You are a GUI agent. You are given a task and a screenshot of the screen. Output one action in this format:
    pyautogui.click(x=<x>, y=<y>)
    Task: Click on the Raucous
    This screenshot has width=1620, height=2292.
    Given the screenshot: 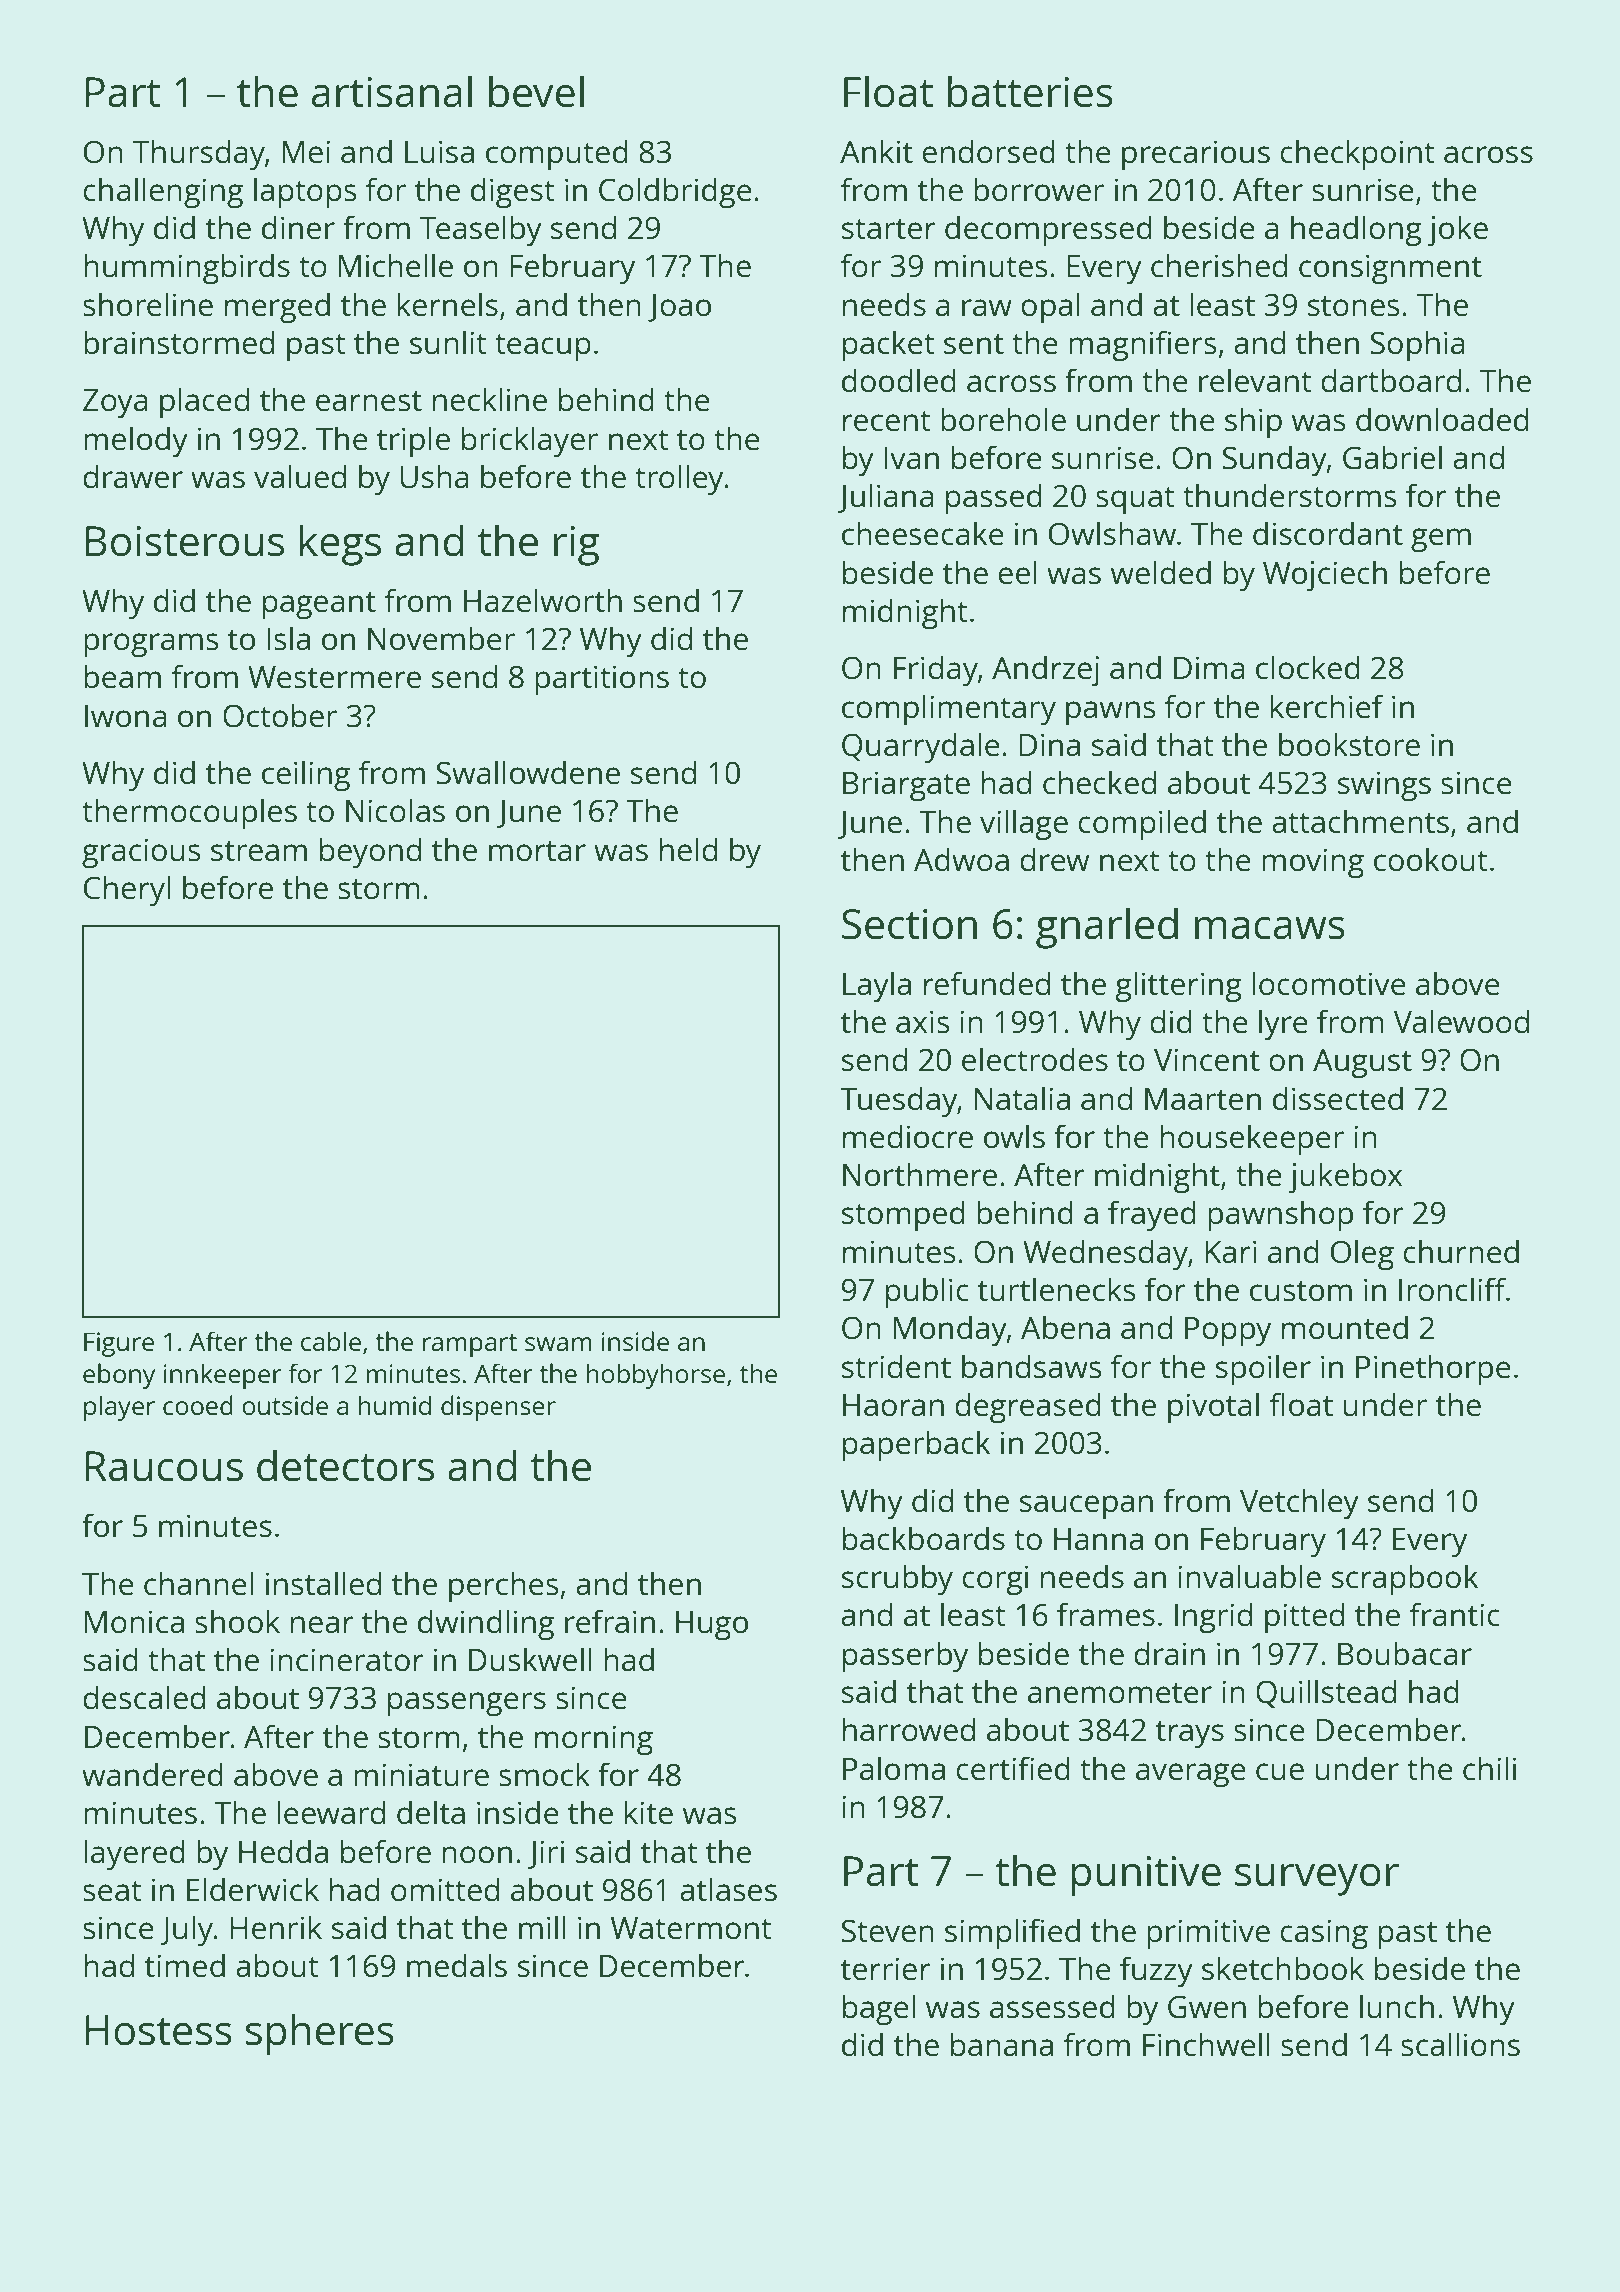 What is the action you would take?
    pyautogui.click(x=164, y=1466)
